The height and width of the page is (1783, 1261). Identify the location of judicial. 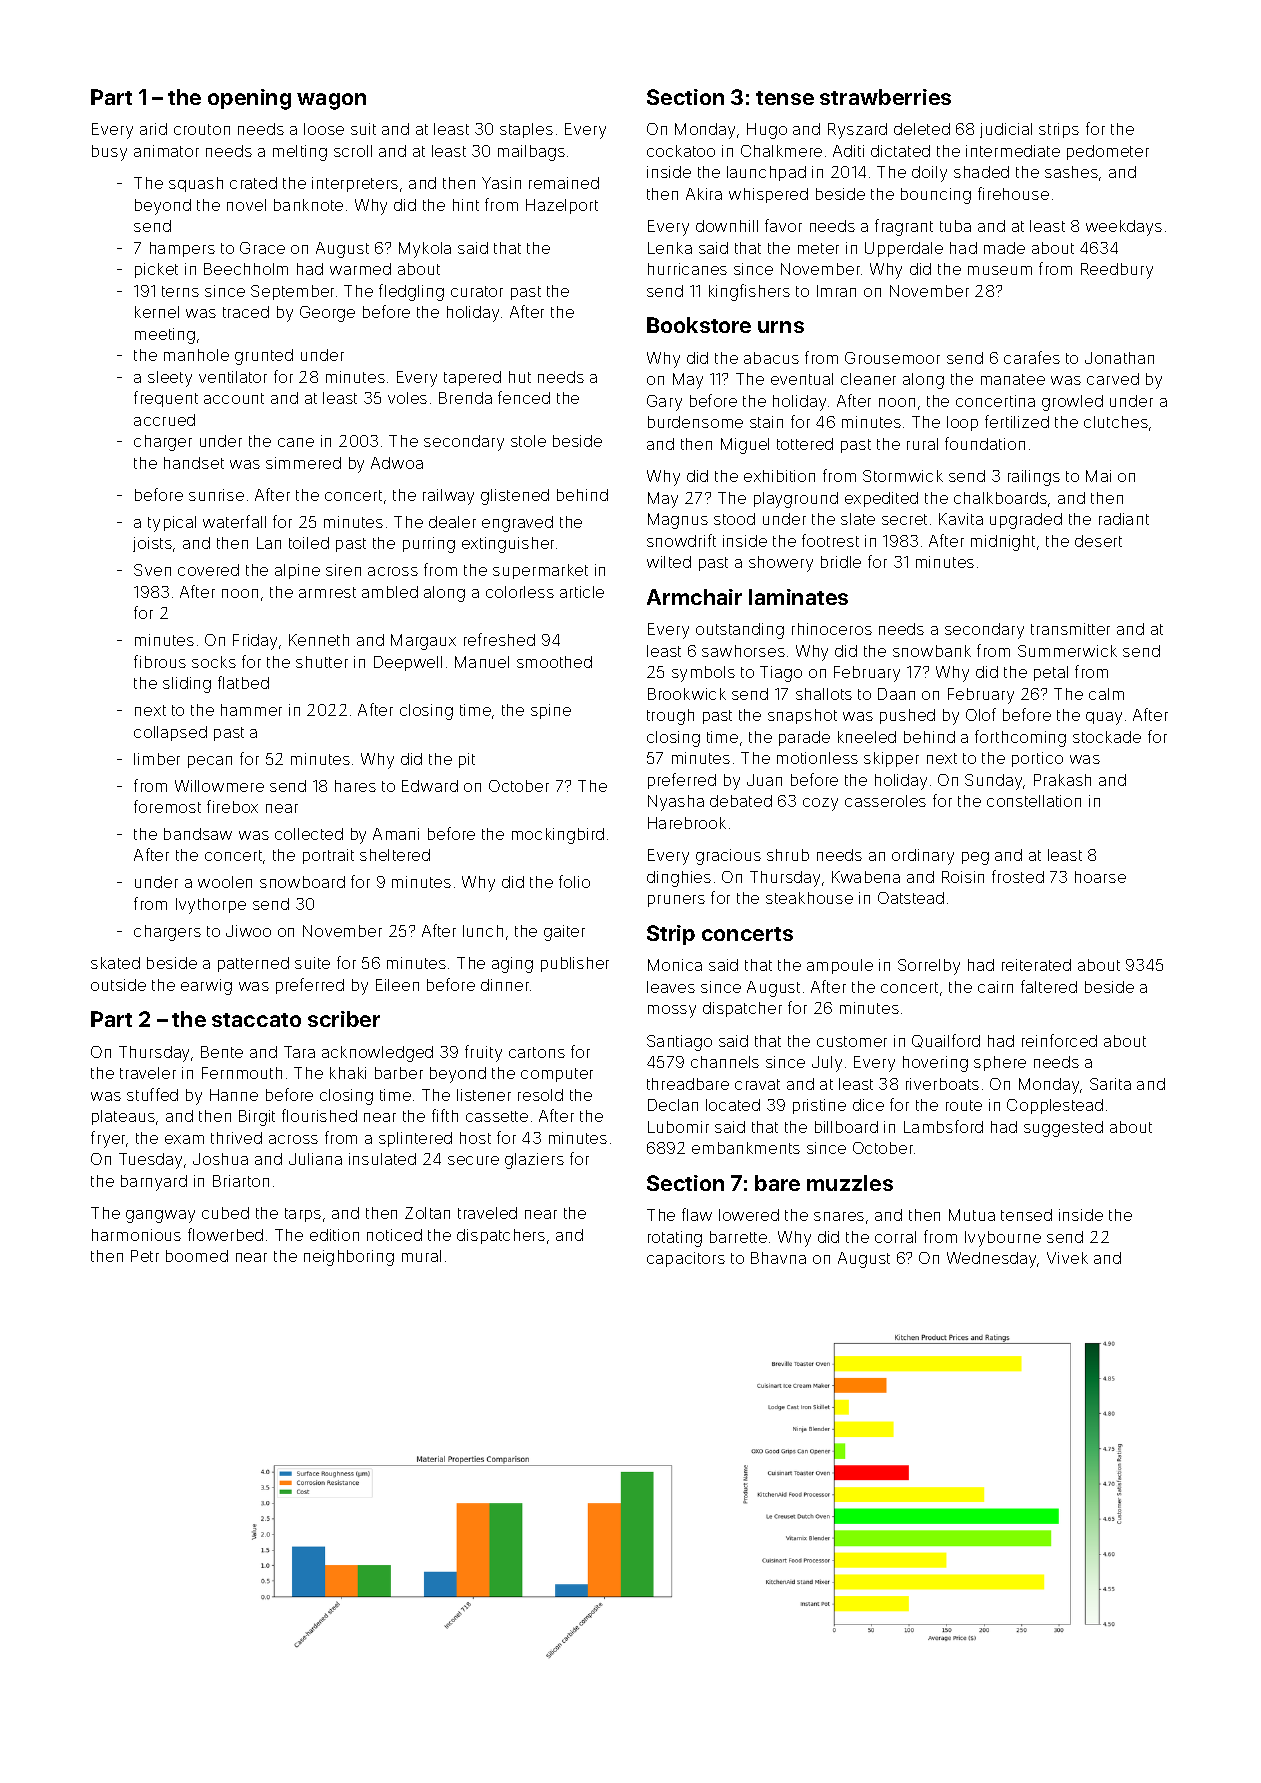
(1006, 130).
